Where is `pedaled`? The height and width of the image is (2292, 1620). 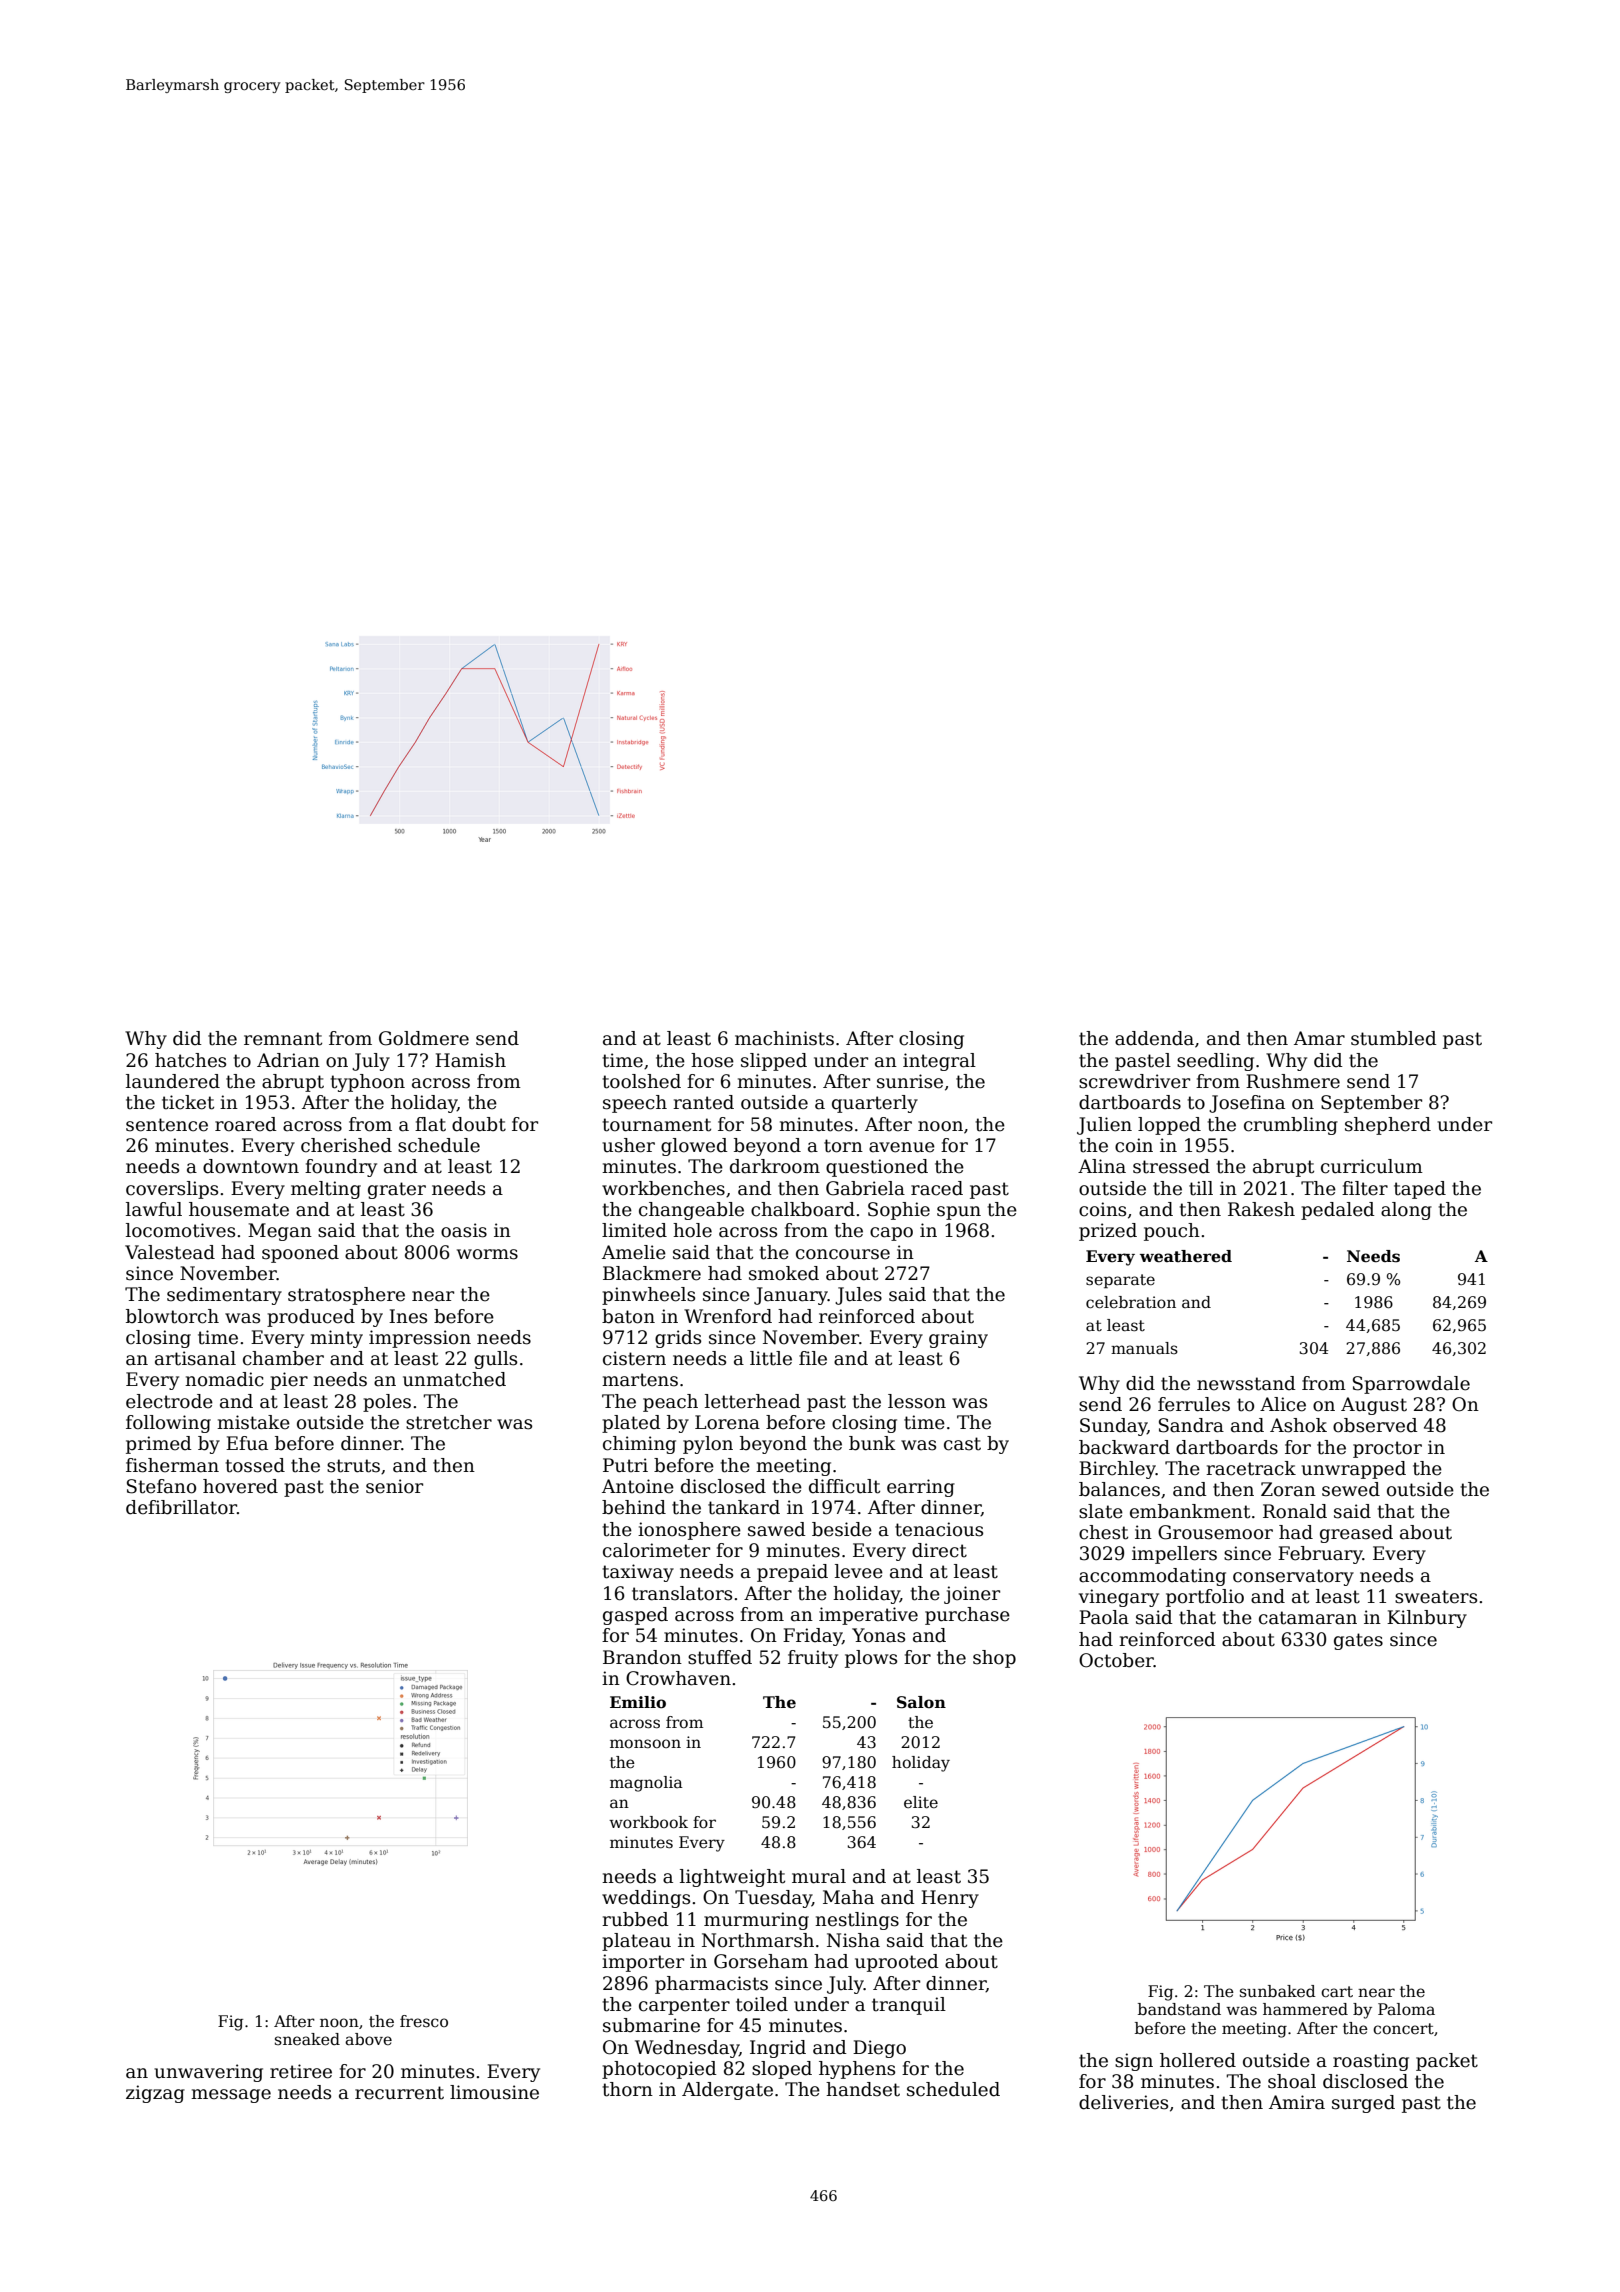 pedaled is located at coordinates (1338, 1211).
